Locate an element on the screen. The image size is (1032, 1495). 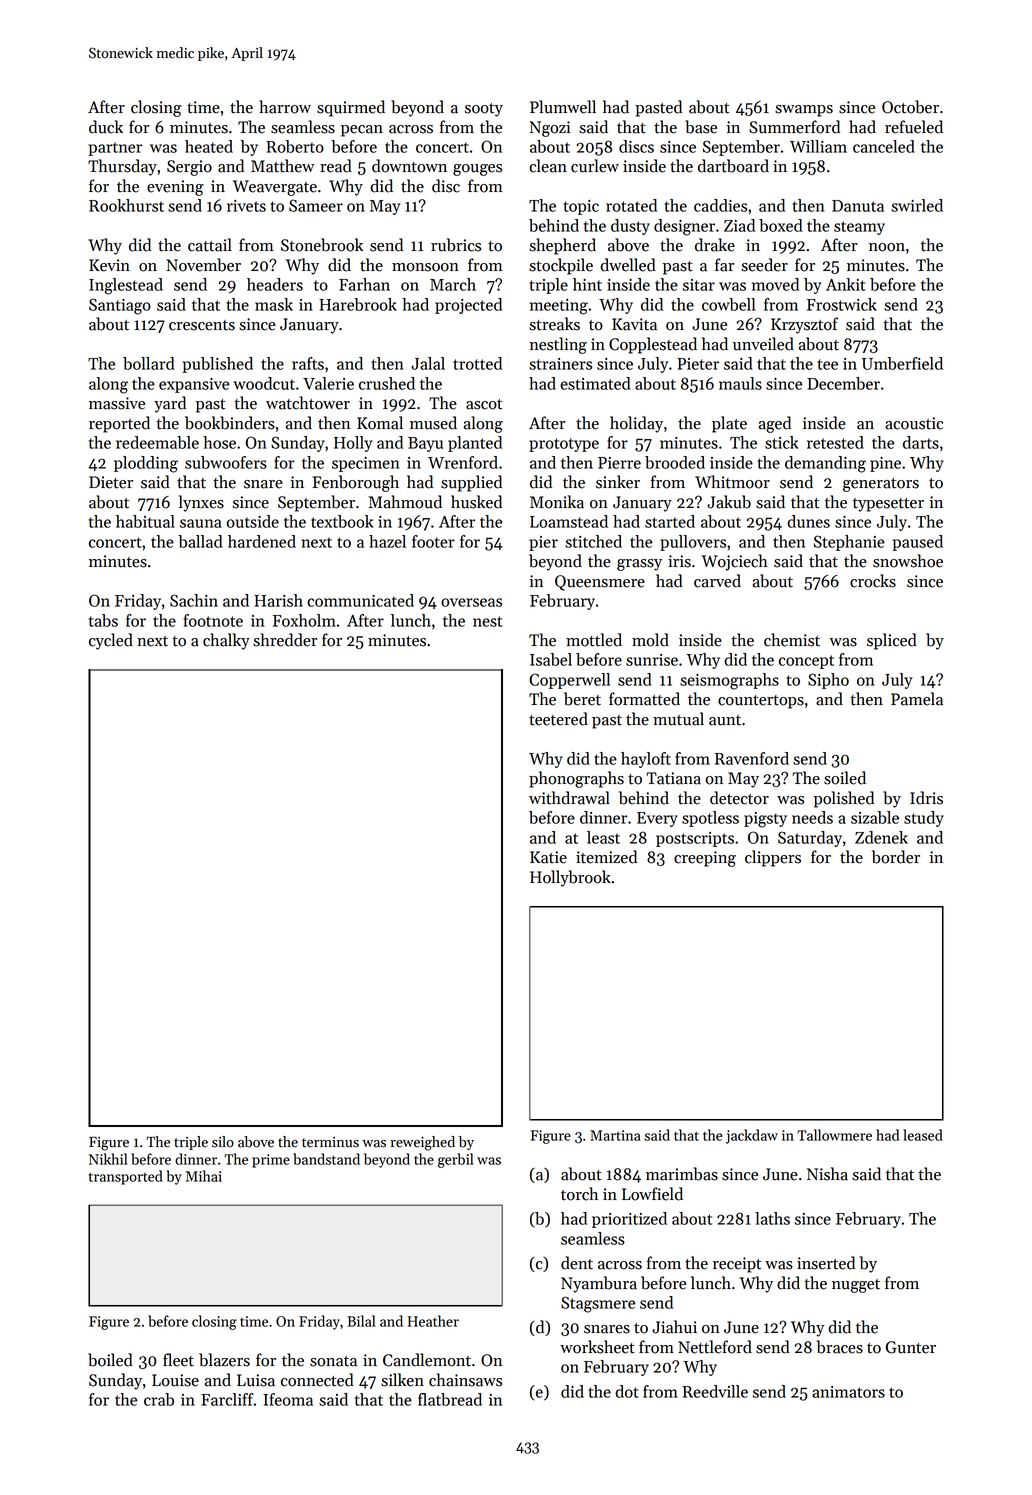
Fenborough is located at coordinates (355, 483).
